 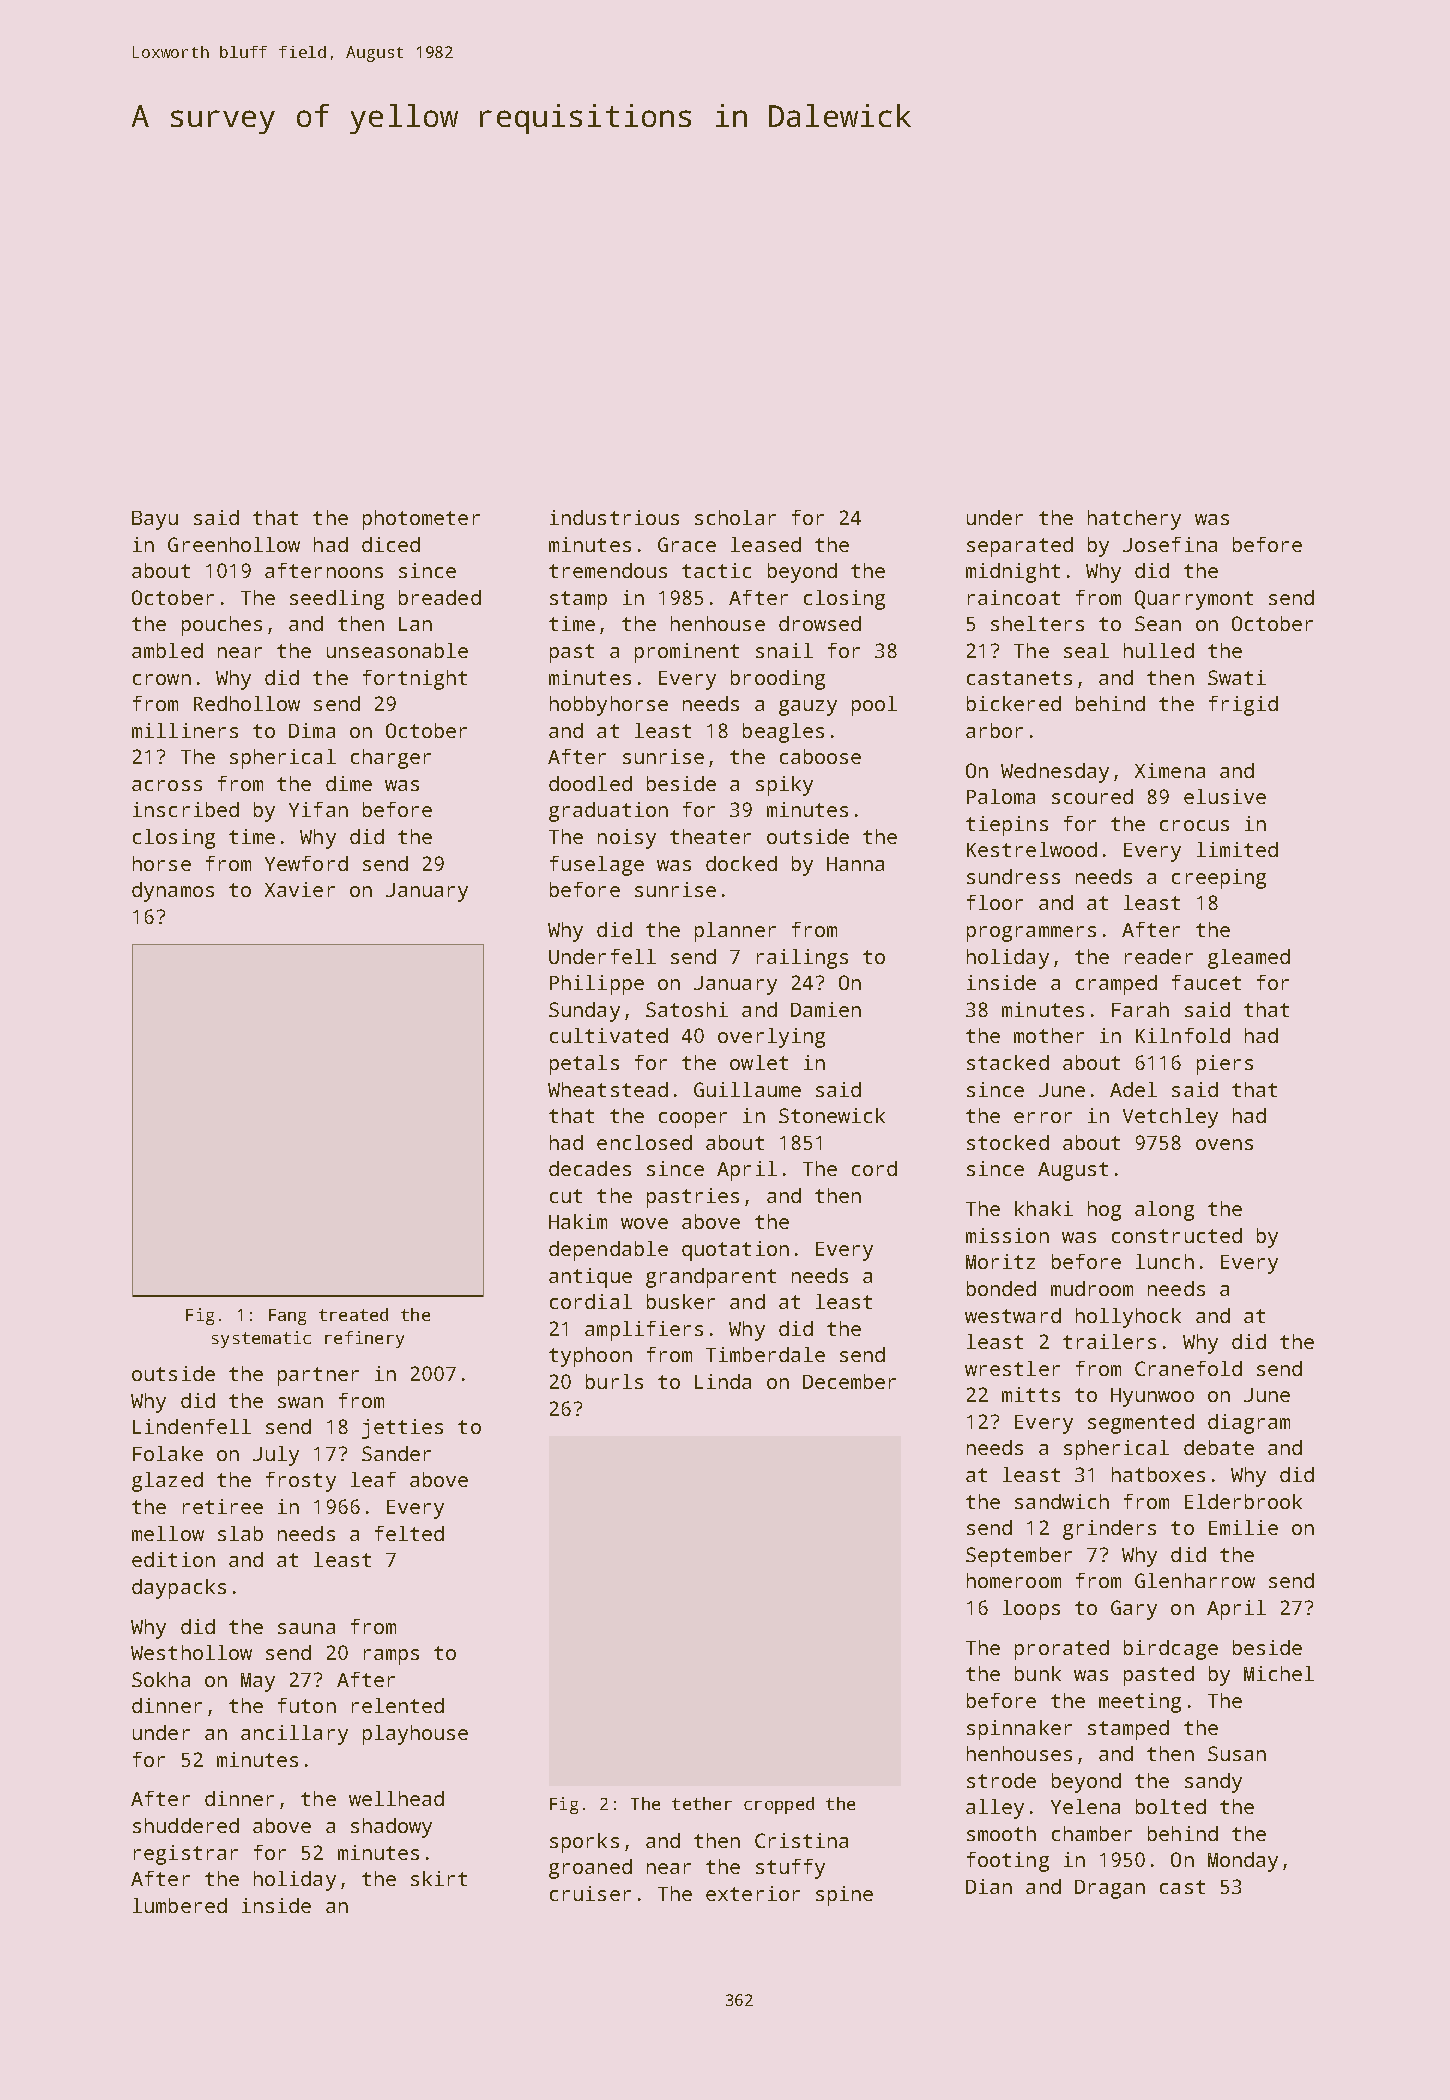 What do you see at coordinates (439, 1878) in the screenshot?
I see `skirt` at bounding box center [439, 1878].
